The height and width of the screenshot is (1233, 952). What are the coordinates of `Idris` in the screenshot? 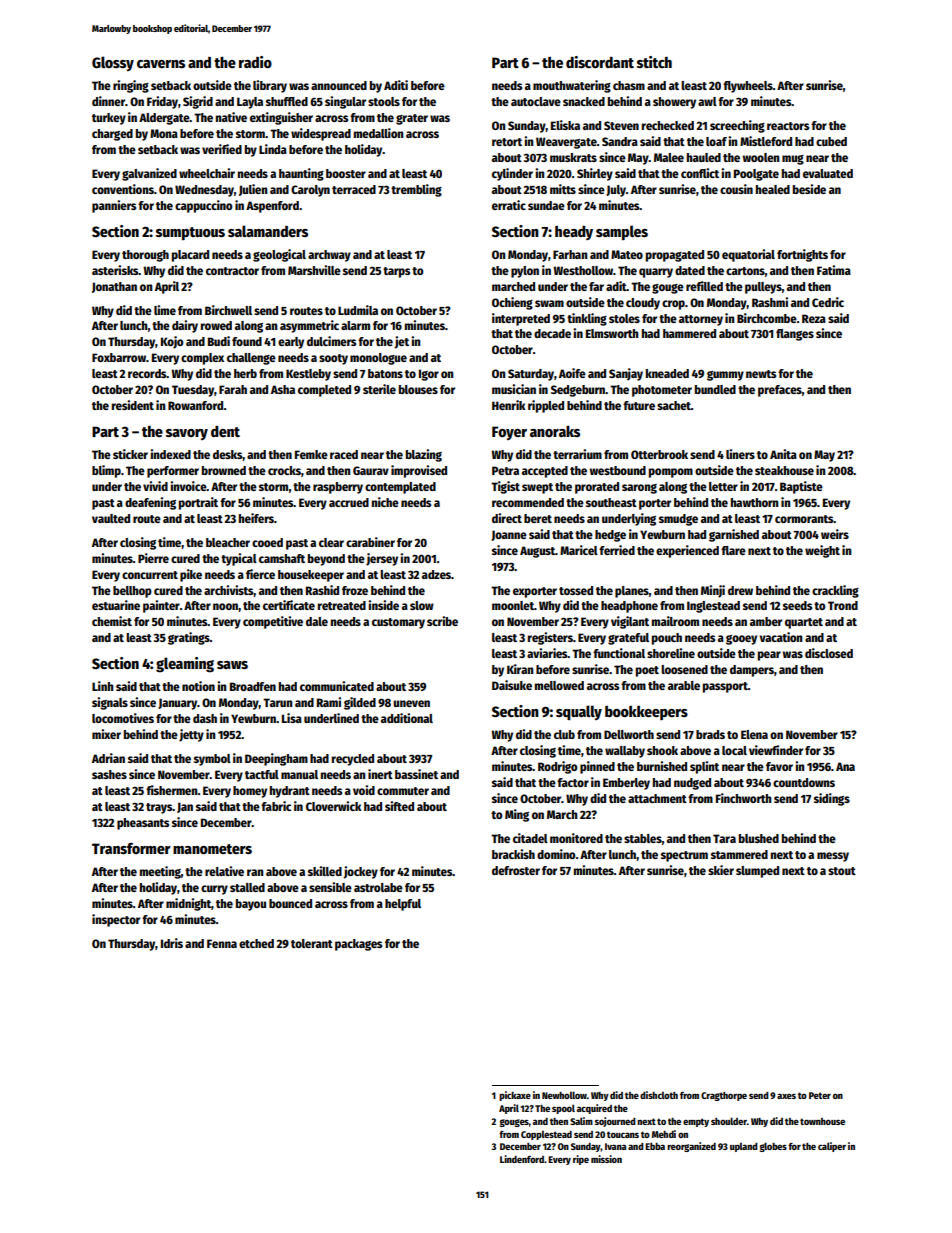 It's located at (172, 943).
